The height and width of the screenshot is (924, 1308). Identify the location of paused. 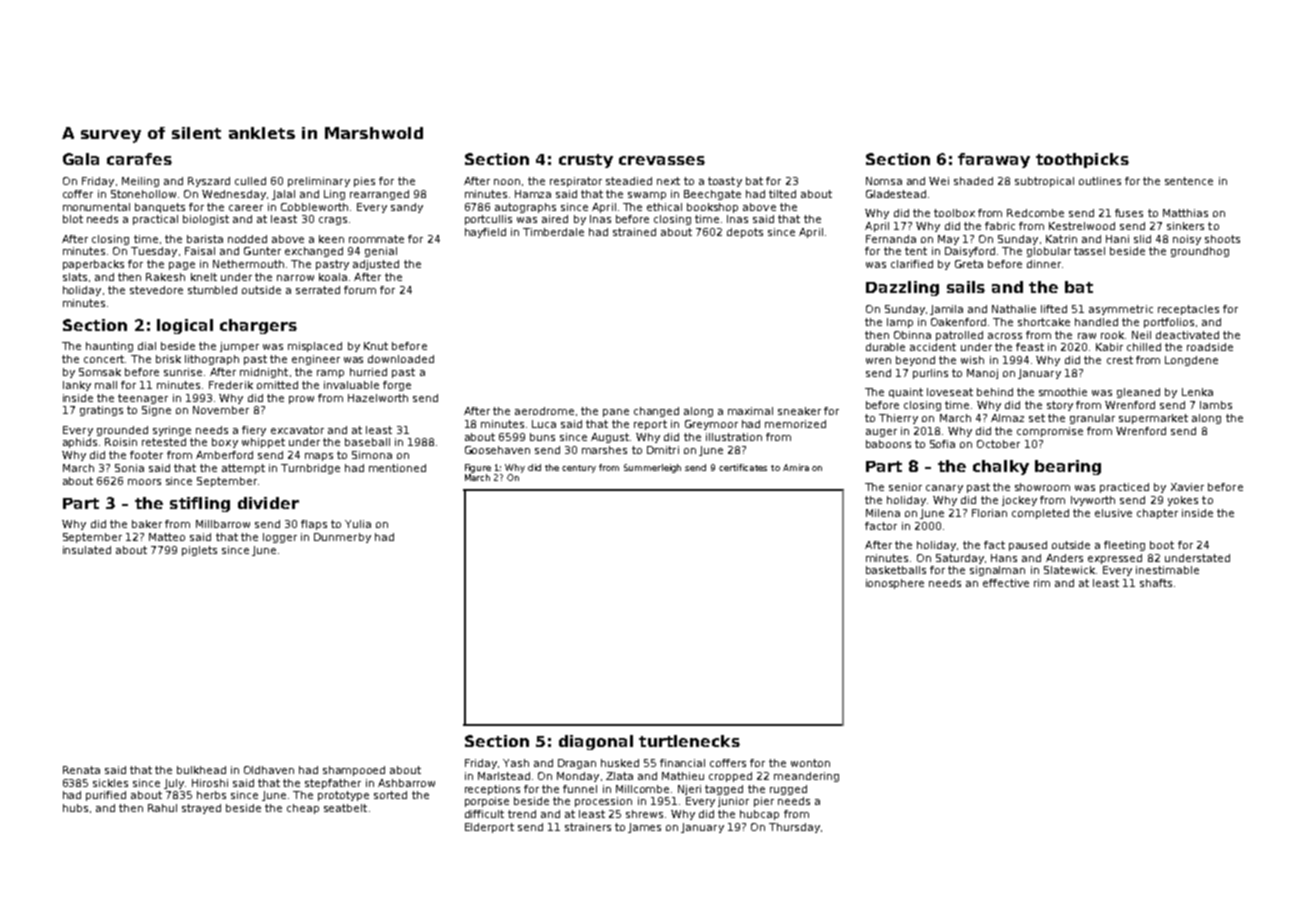
(1028, 546).
